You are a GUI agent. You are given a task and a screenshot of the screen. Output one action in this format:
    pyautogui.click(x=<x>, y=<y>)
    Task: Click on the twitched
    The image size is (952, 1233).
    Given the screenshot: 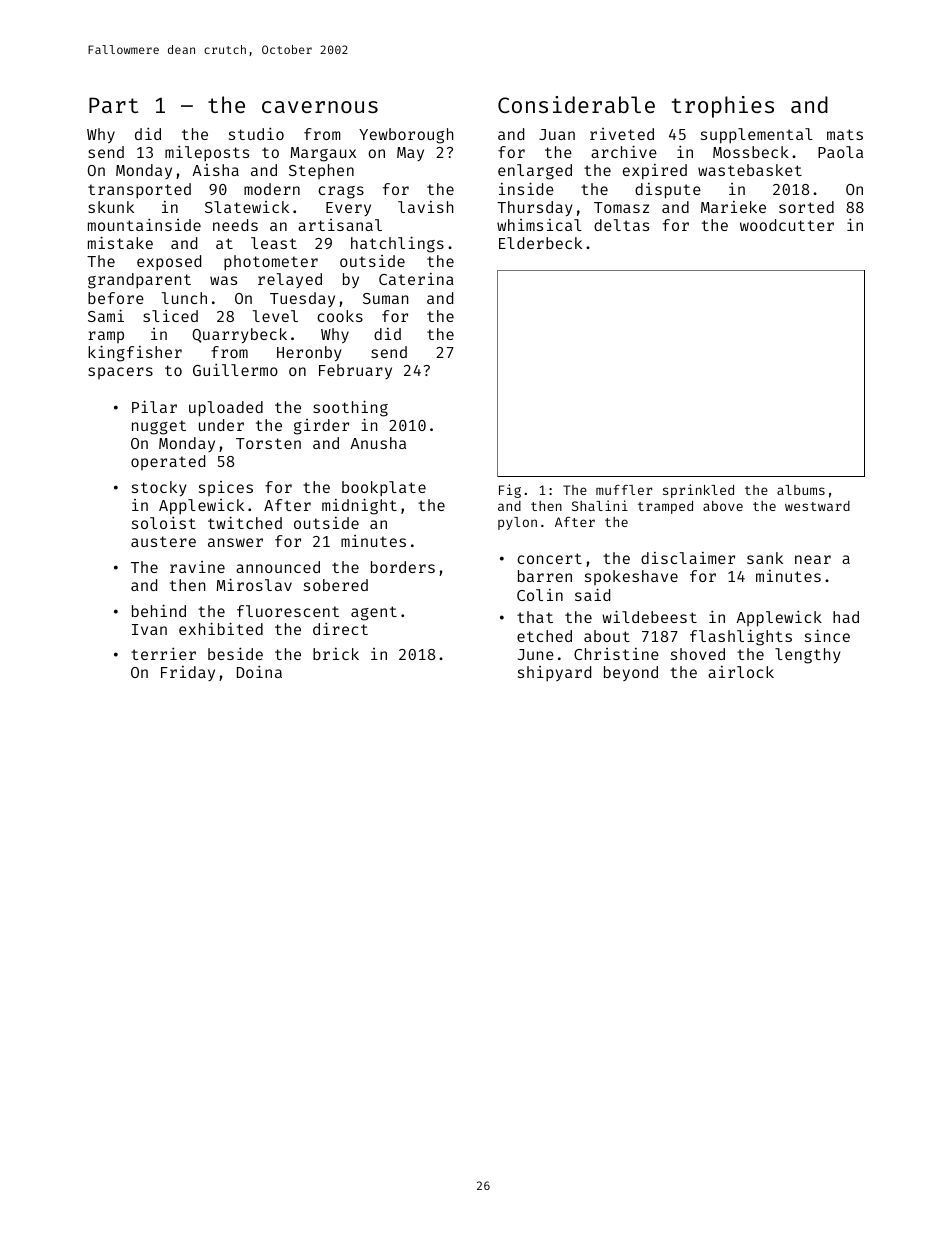 What is the action you would take?
    pyautogui.click(x=245, y=522)
